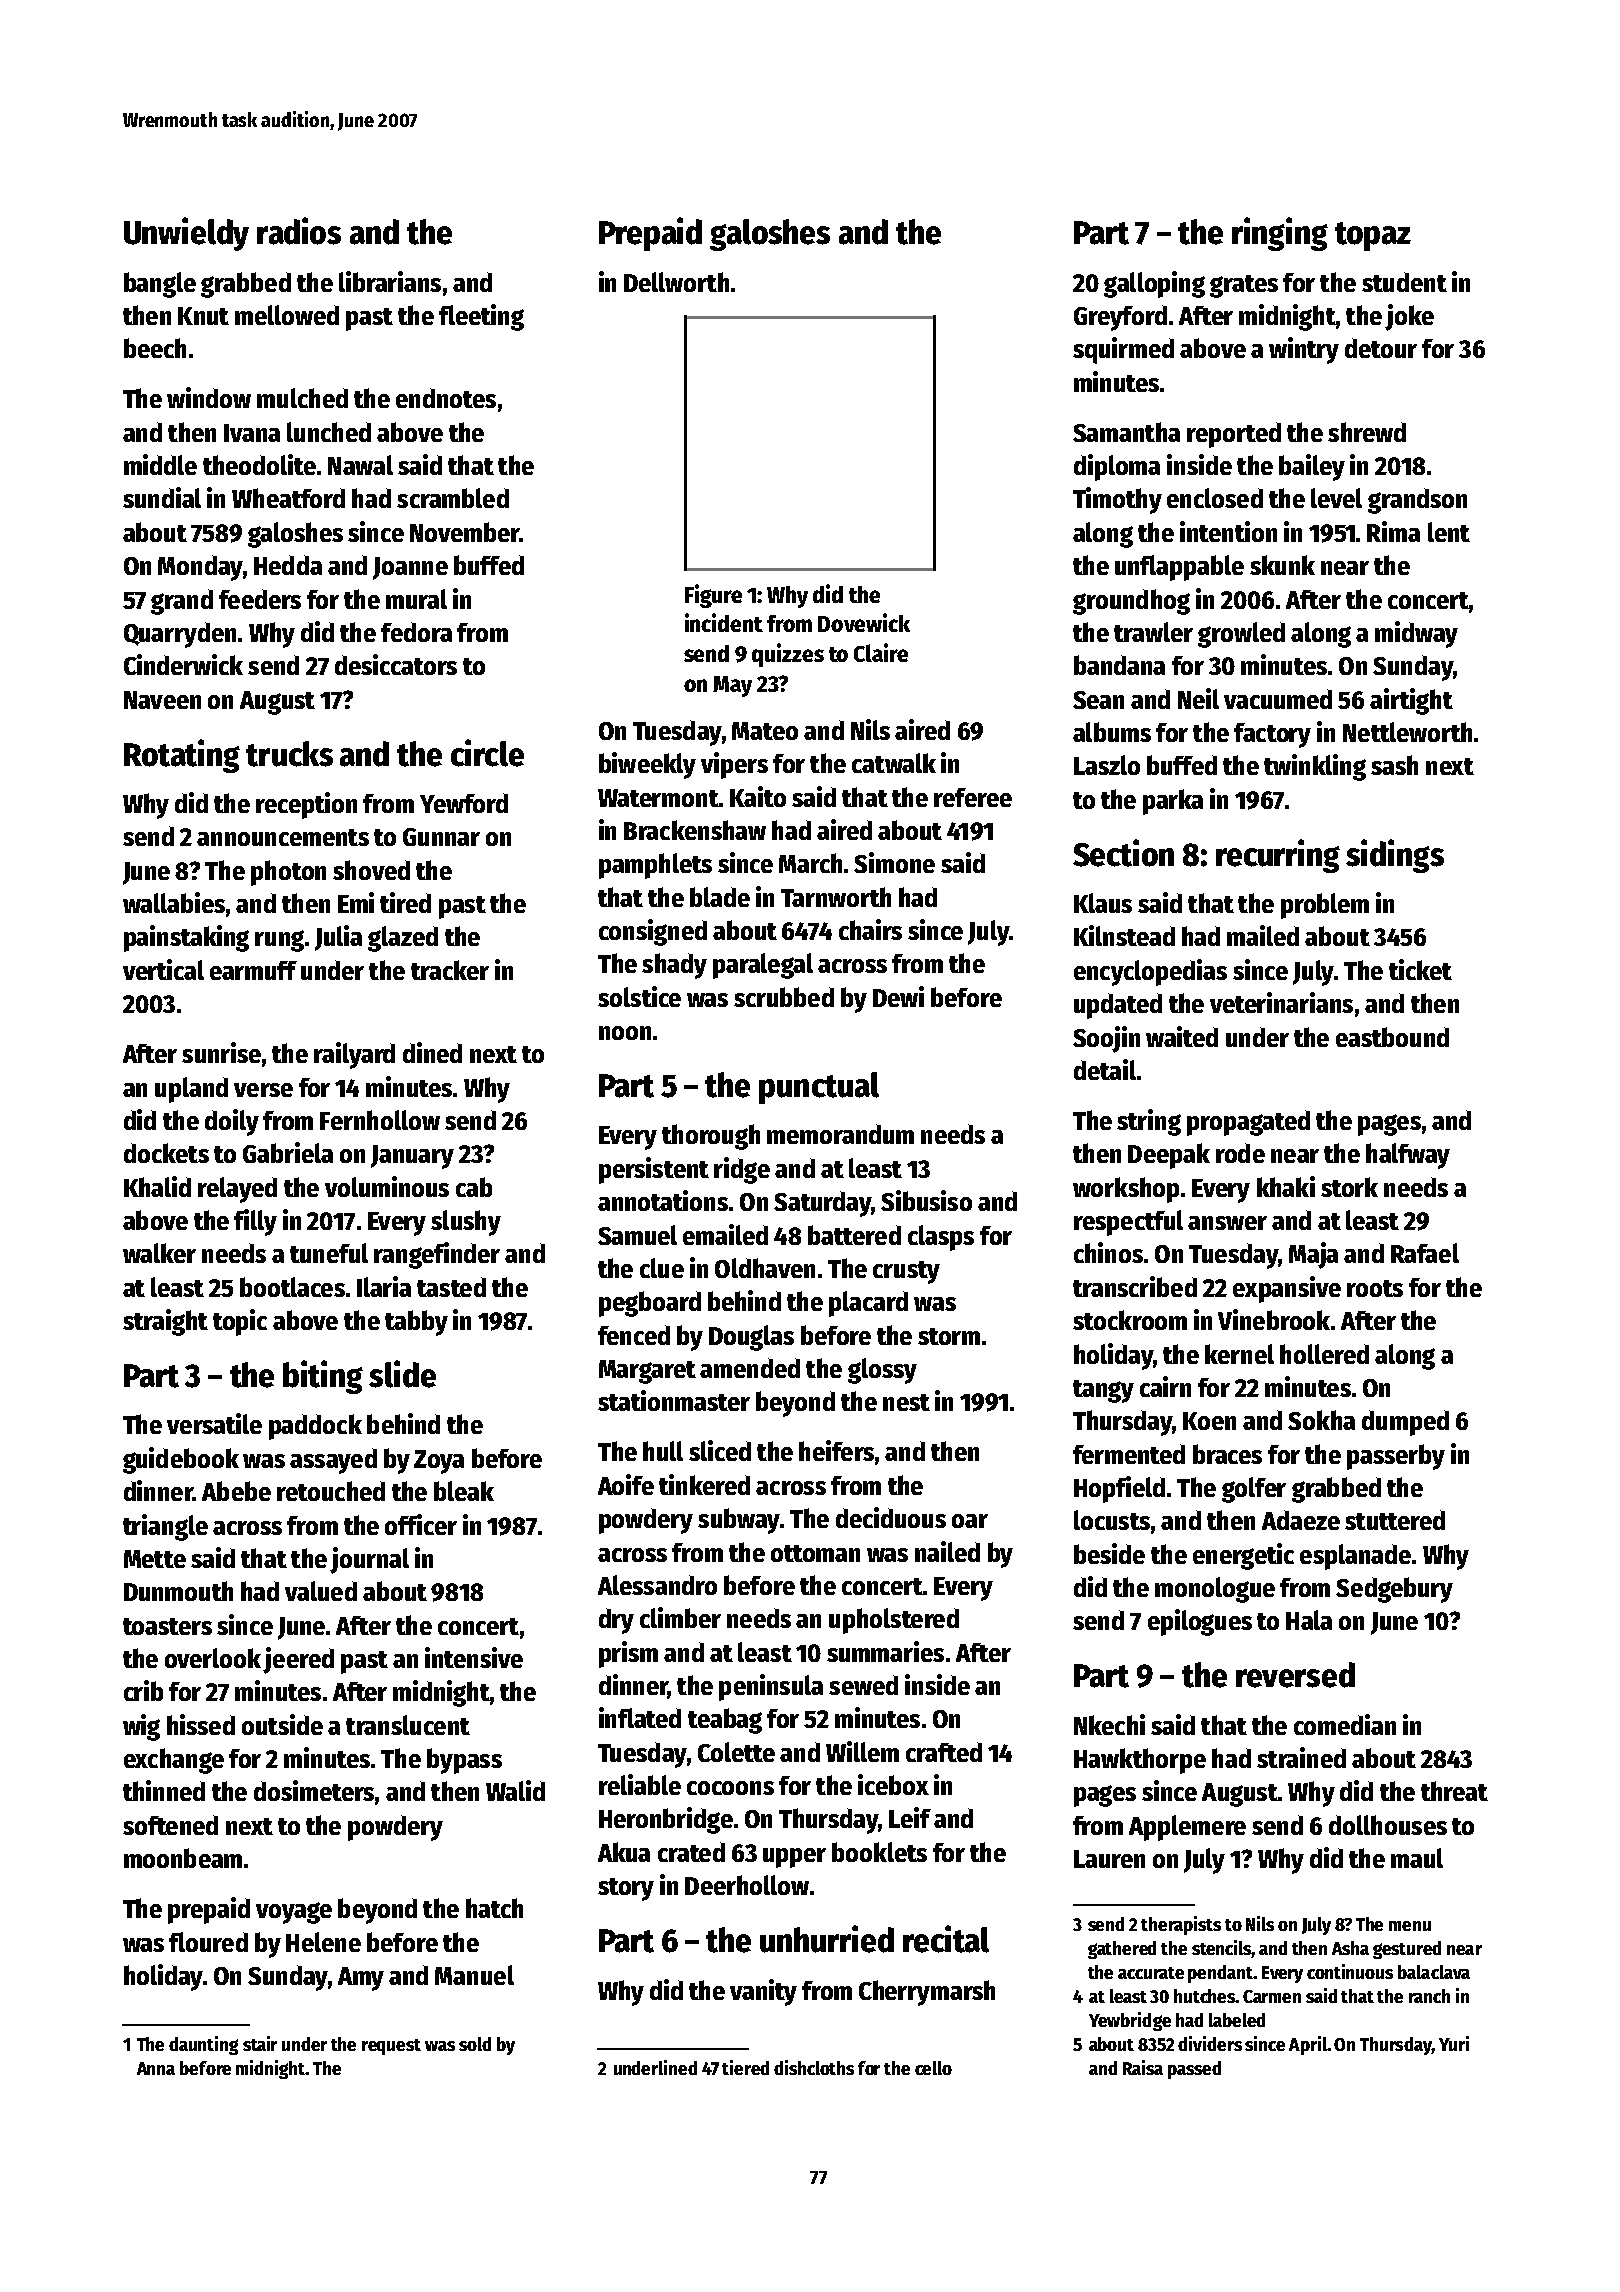  Describe the element at coordinates (1325, 906) in the screenshot. I see `problem` at that location.
